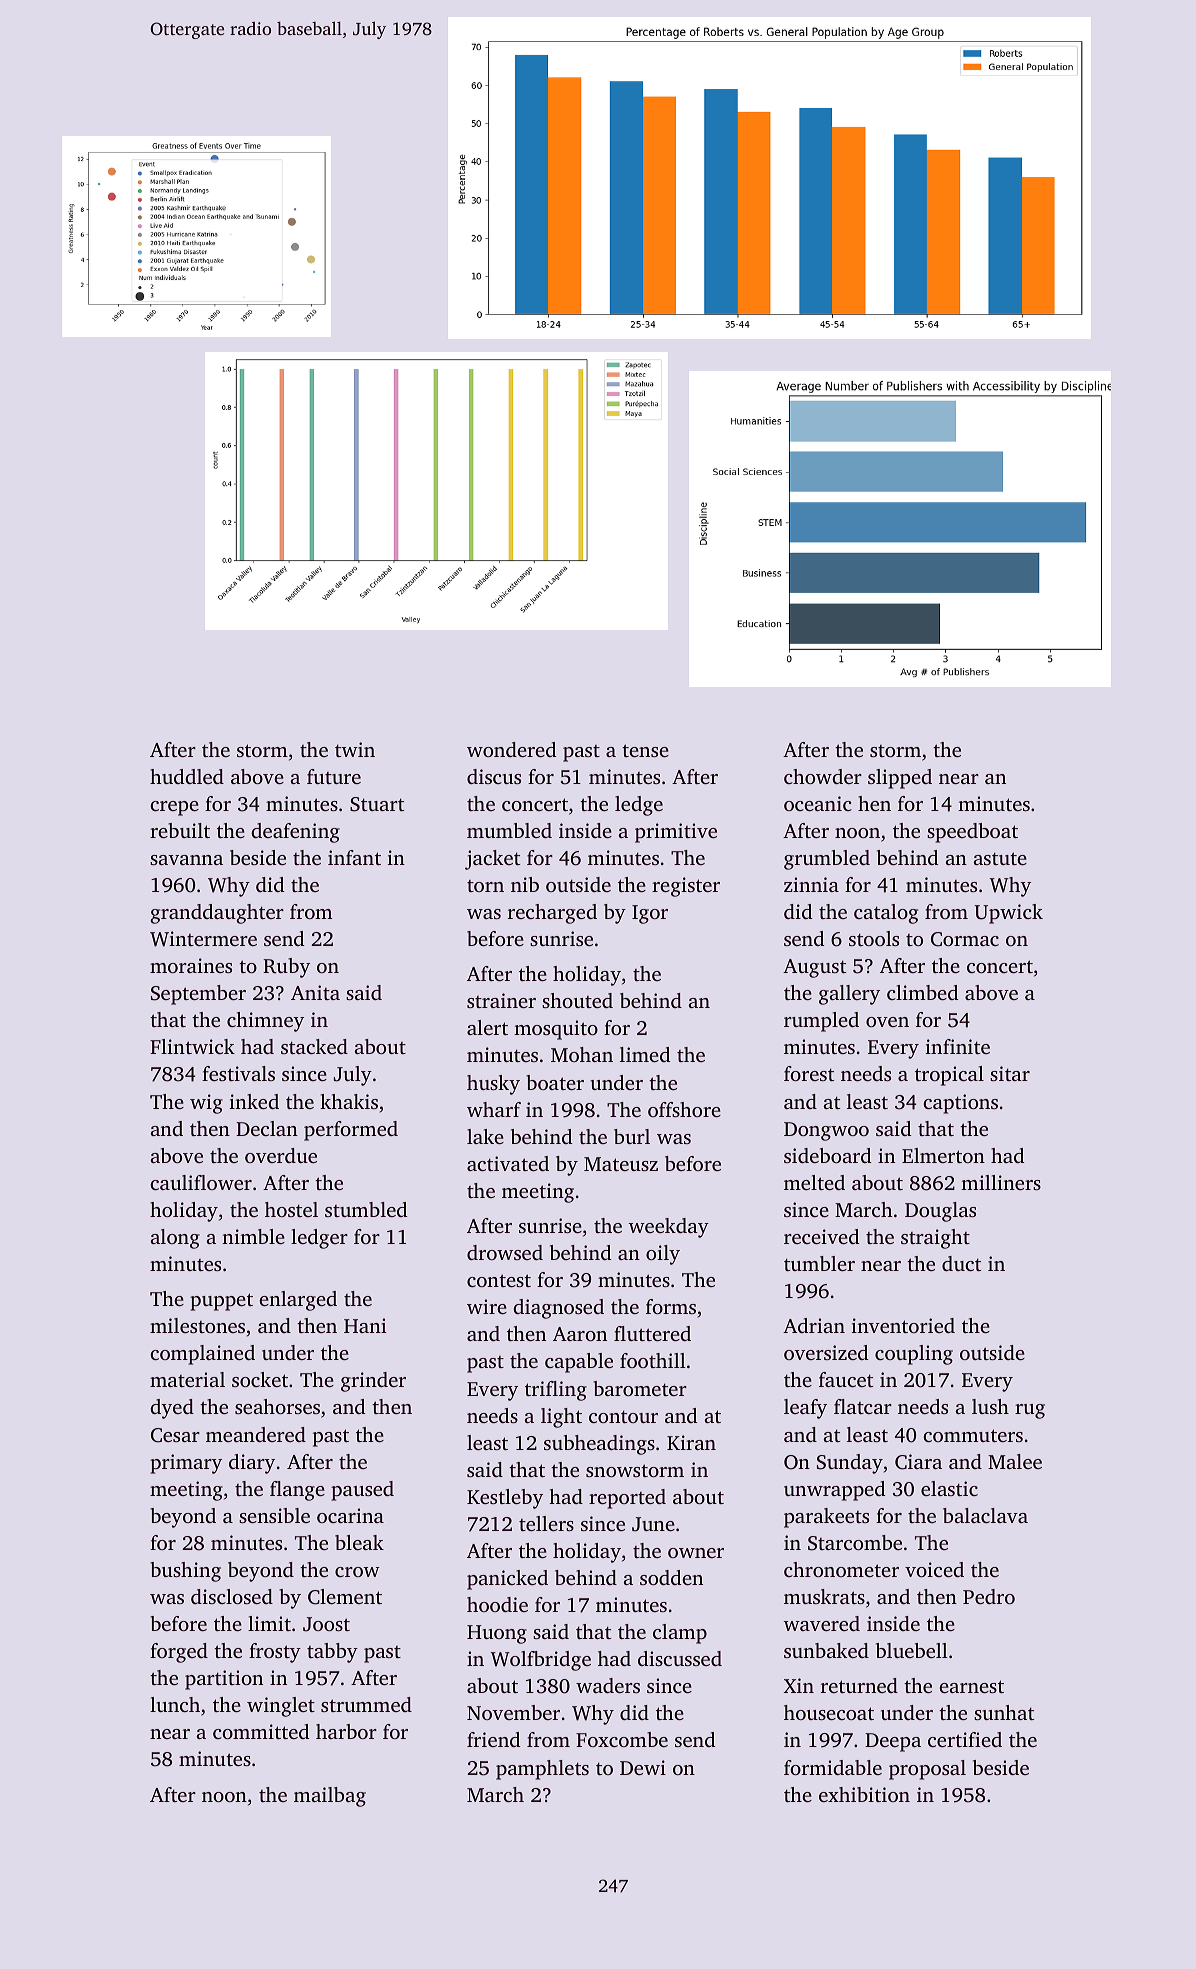 The width and height of the page is (1196, 1969). I want to click on wire, so click(487, 1306).
